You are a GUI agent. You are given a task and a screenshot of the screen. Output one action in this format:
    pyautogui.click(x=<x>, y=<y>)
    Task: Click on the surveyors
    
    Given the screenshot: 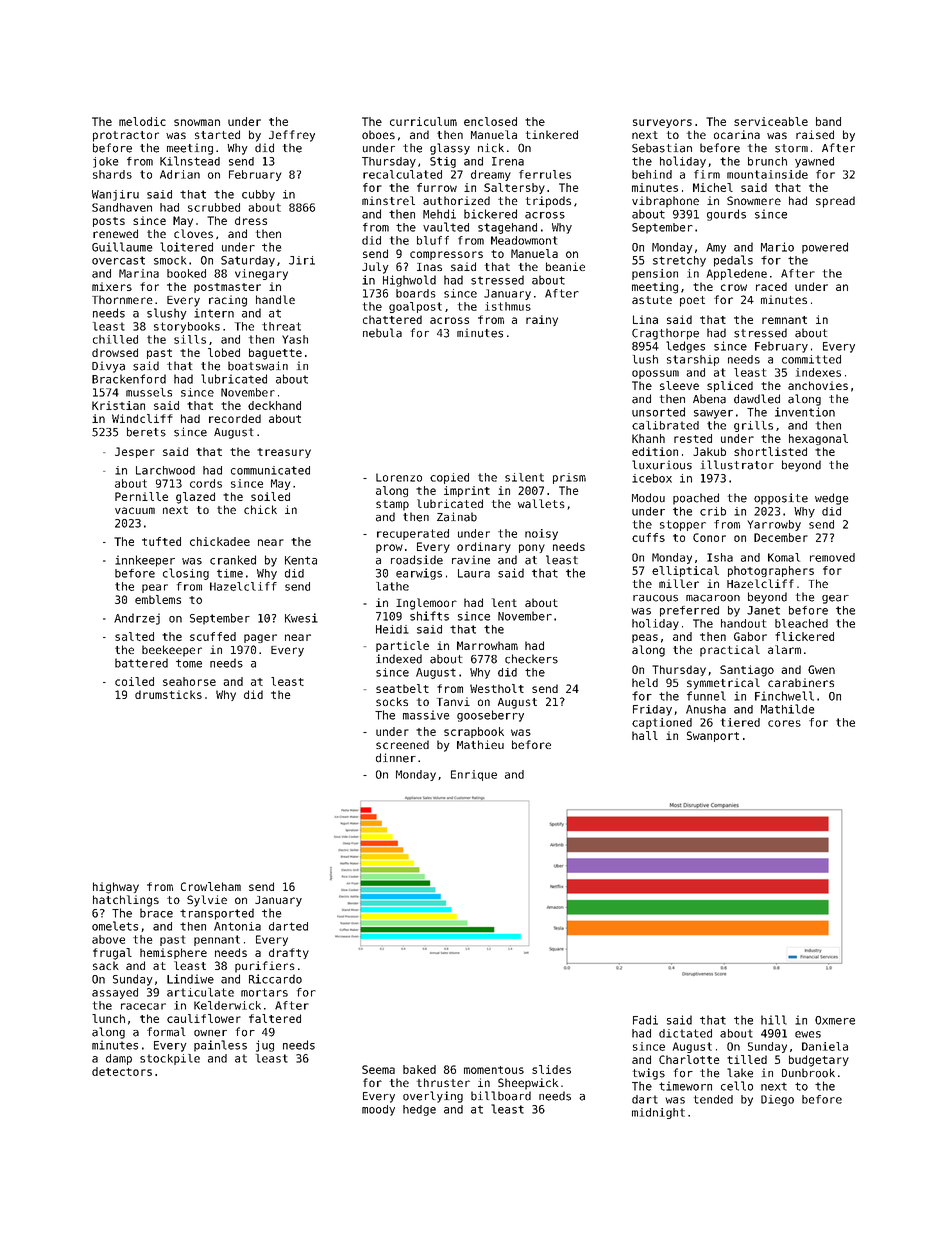 What is the action you would take?
    pyautogui.click(x=662, y=123)
